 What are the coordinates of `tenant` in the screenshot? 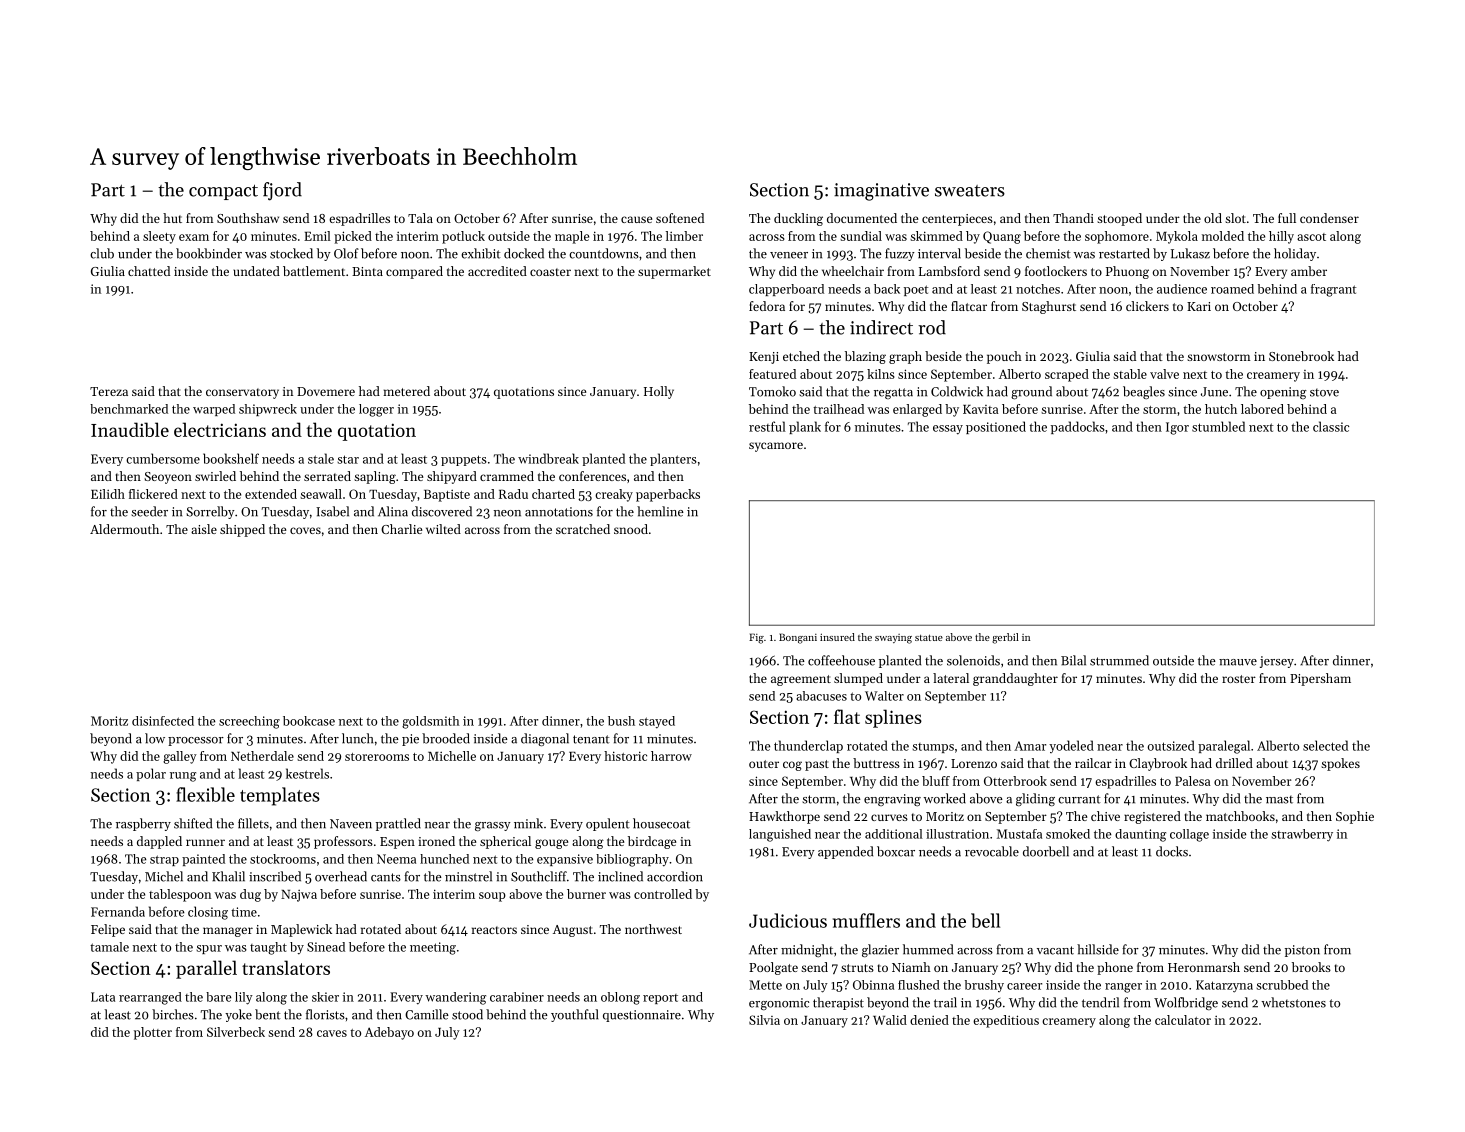 It's located at (591, 739).
